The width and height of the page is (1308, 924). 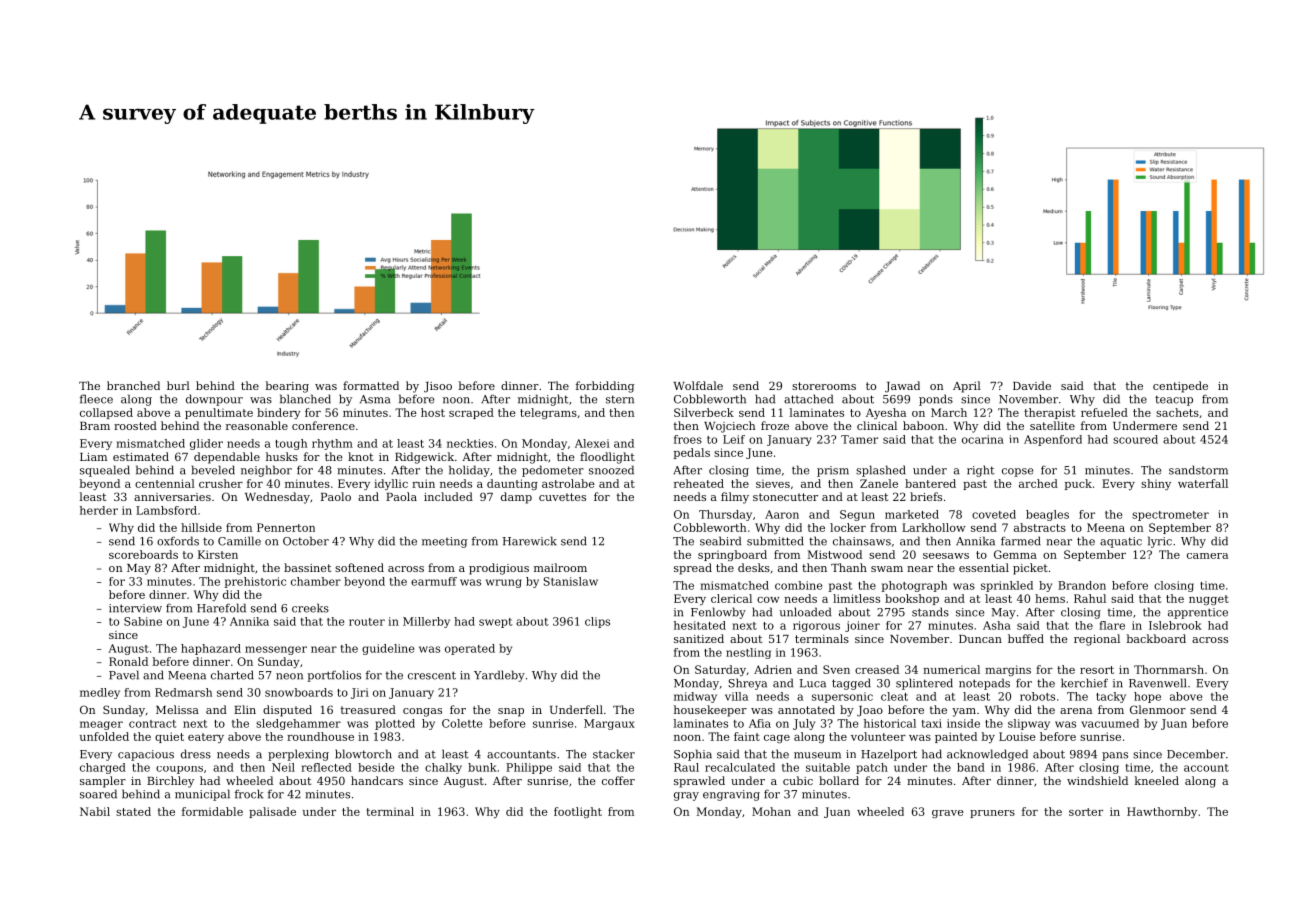 I want to click on eatery, so click(x=206, y=738).
